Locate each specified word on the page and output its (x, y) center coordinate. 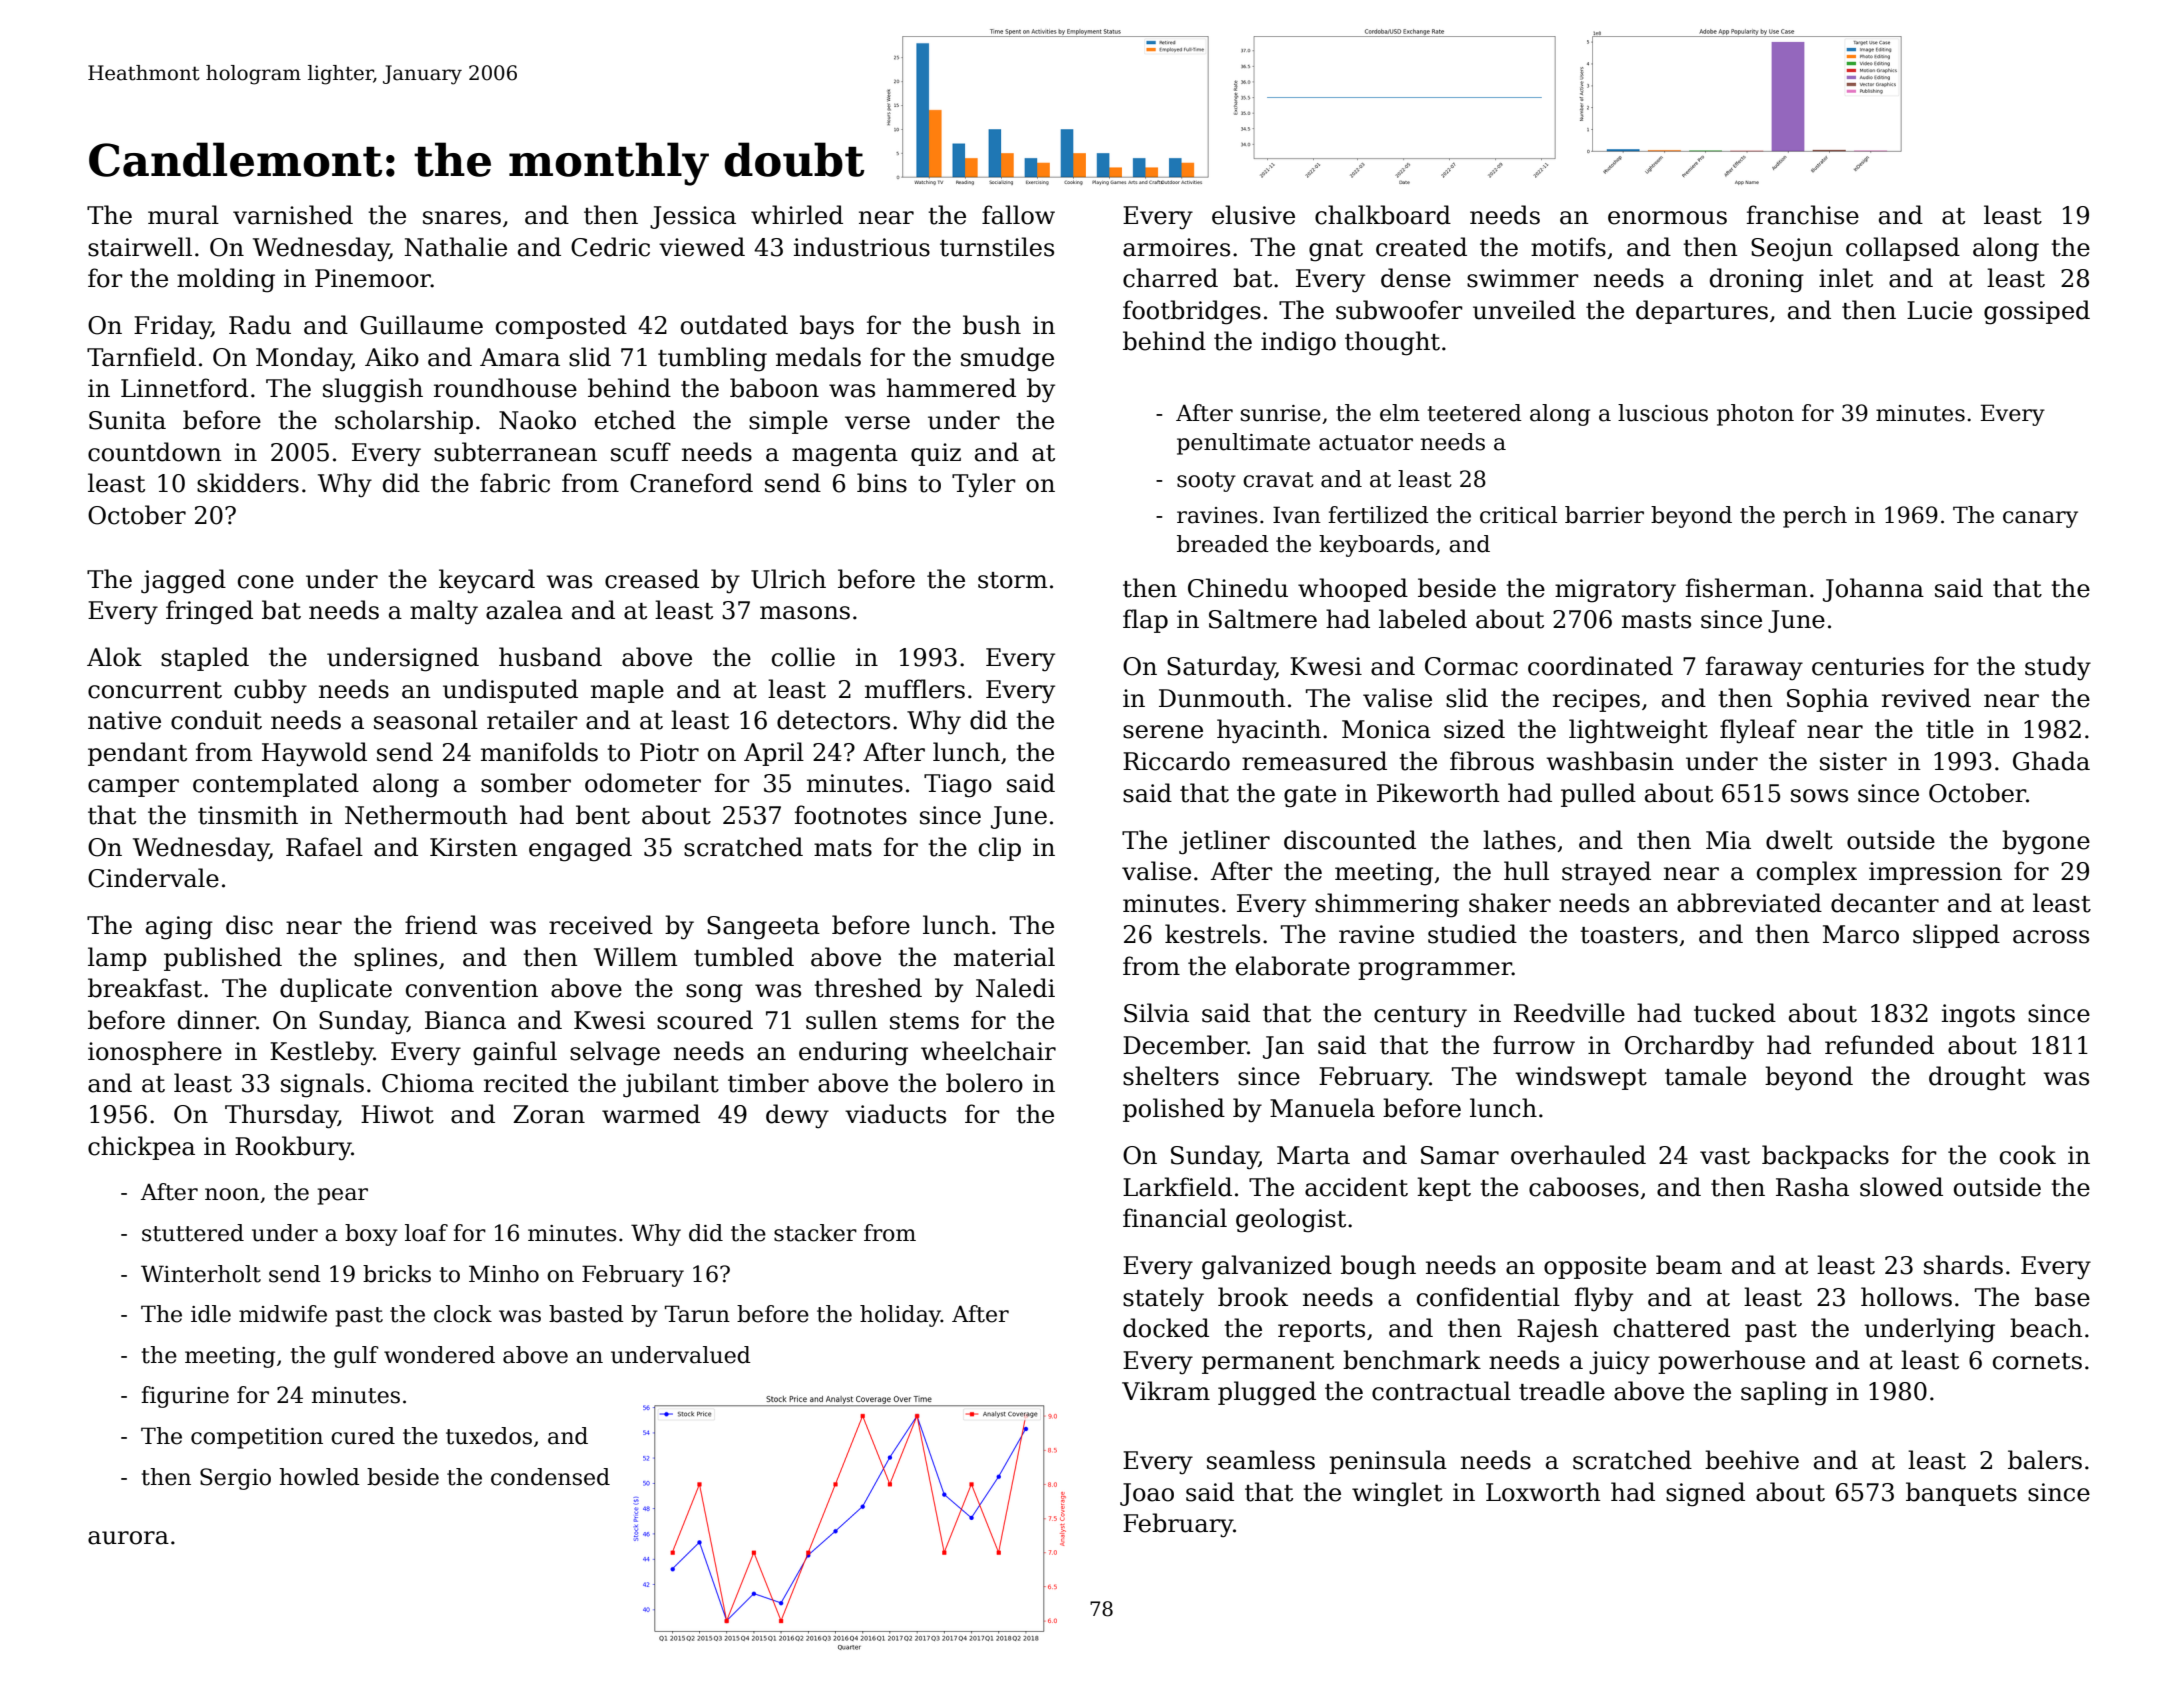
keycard (487, 581)
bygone (2046, 842)
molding (226, 280)
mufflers (915, 689)
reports (1321, 1331)
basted (586, 1314)
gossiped (2037, 312)
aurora (128, 1538)
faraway (1754, 668)
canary (2040, 519)
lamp (117, 959)
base (2062, 1297)
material (1004, 957)
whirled (797, 215)
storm (1013, 580)
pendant (137, 754)
